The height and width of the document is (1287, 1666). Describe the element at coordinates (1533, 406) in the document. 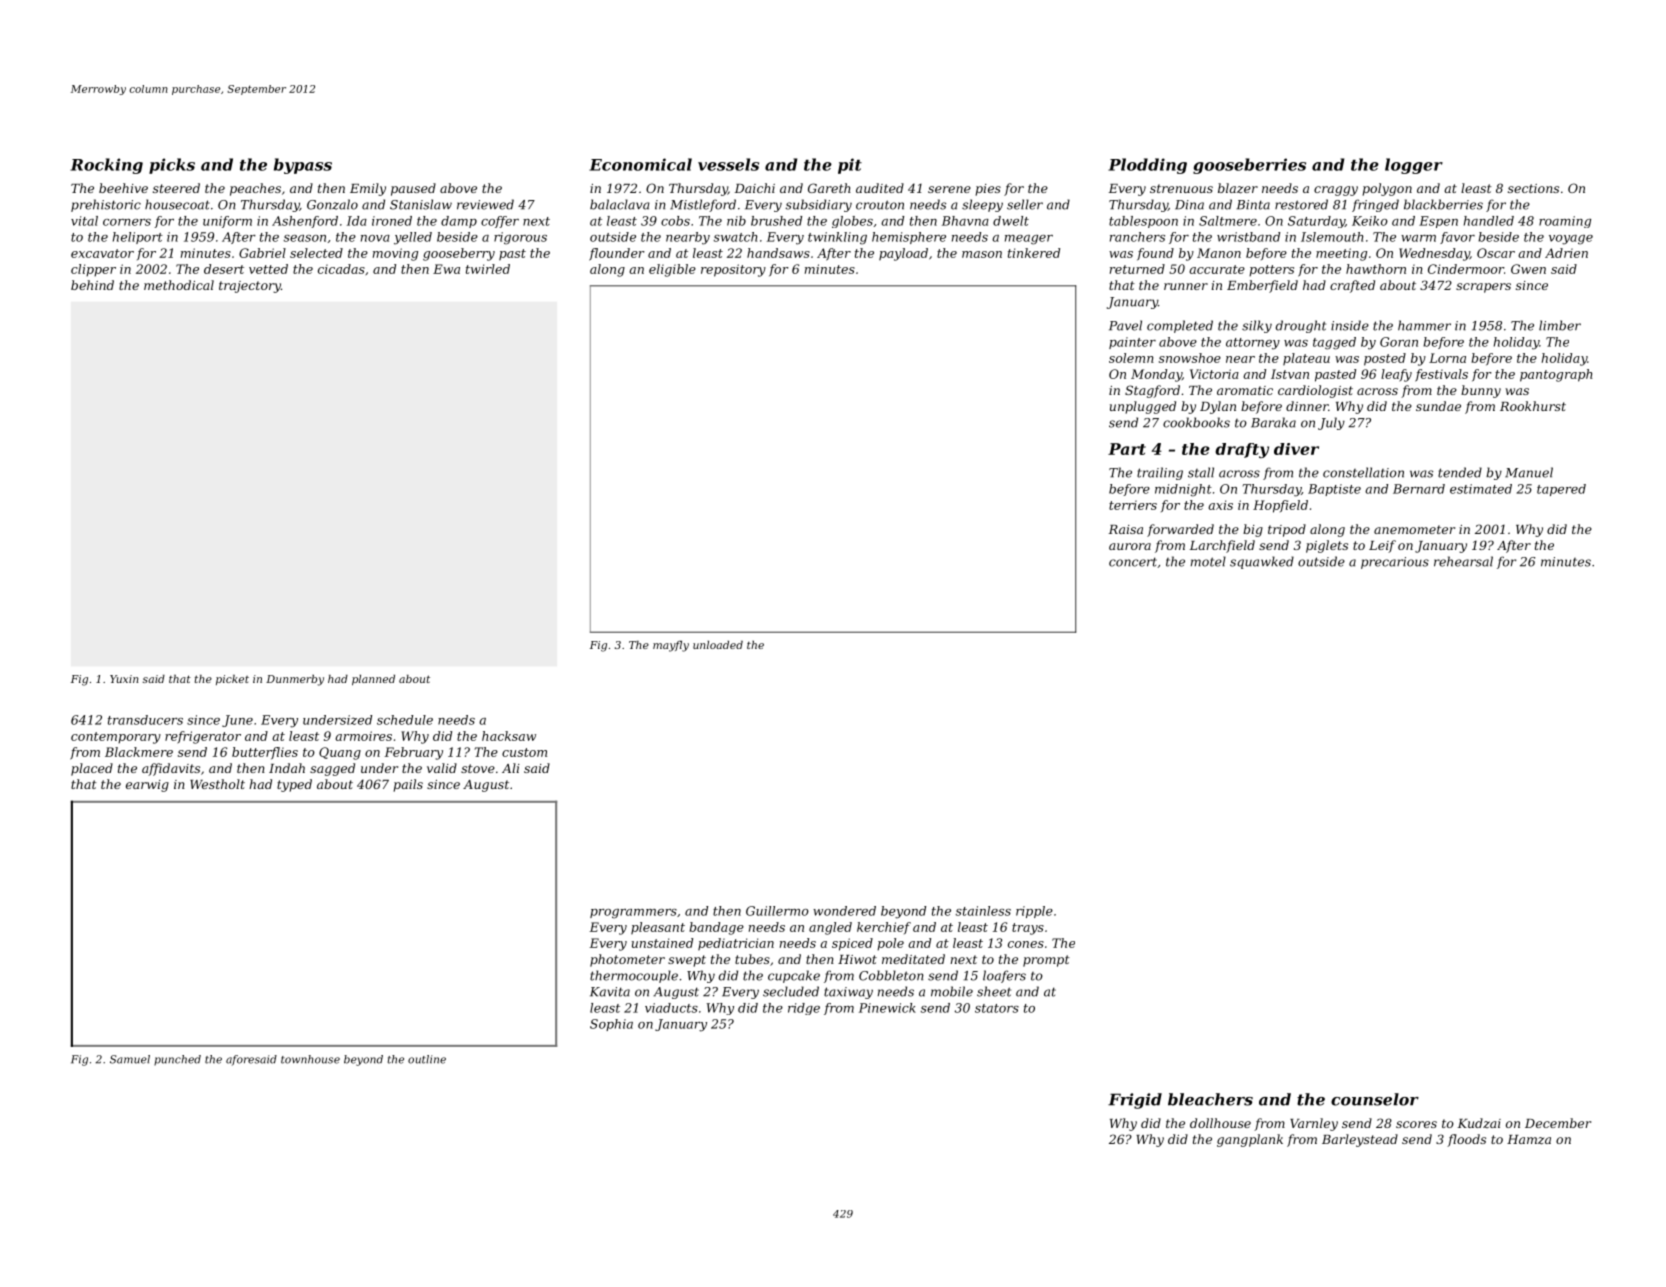

I see `Rookhurst` at that location.
